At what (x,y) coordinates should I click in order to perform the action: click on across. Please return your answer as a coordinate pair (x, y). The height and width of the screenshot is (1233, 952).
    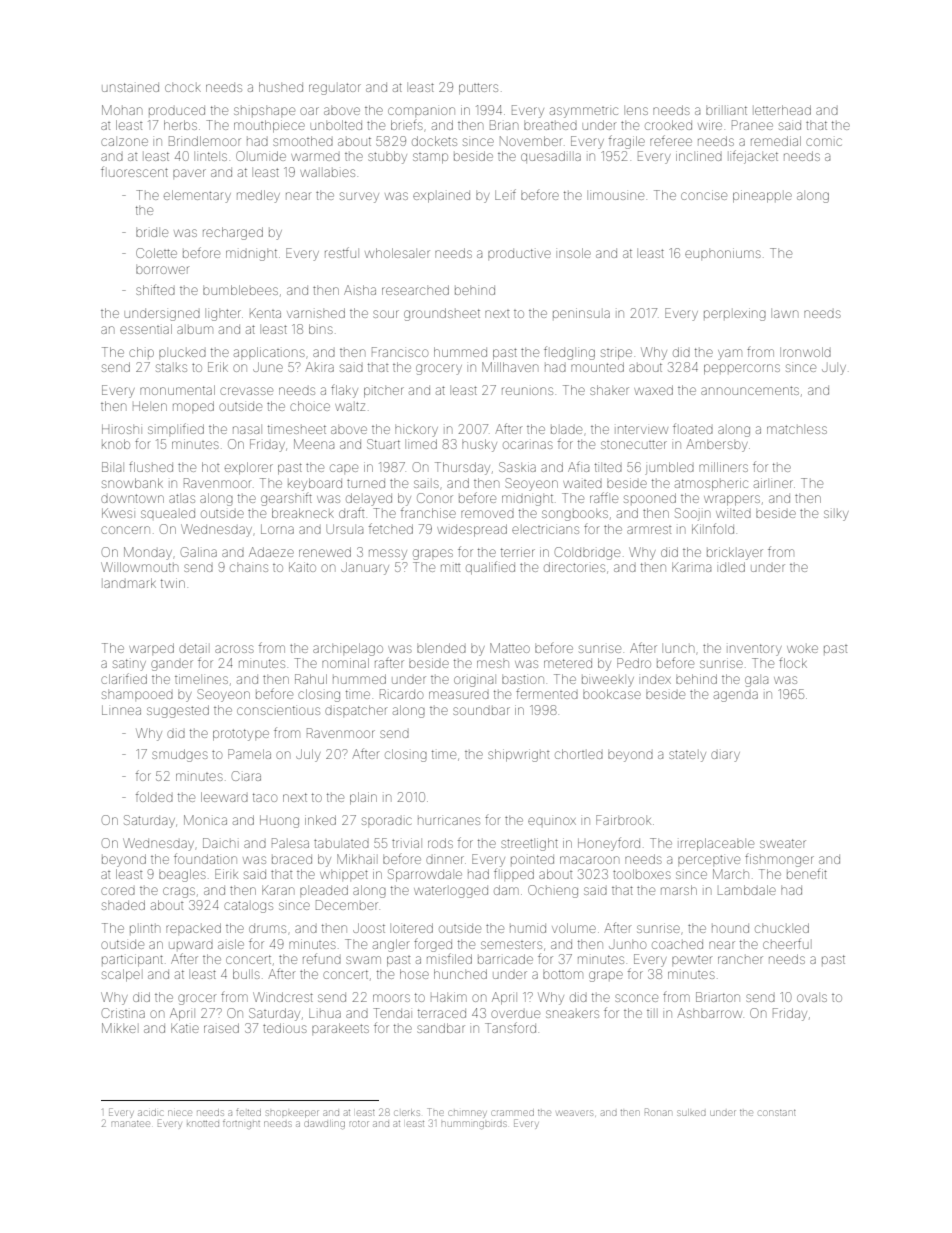
    Looking at the image, I should click on (234, 649).
